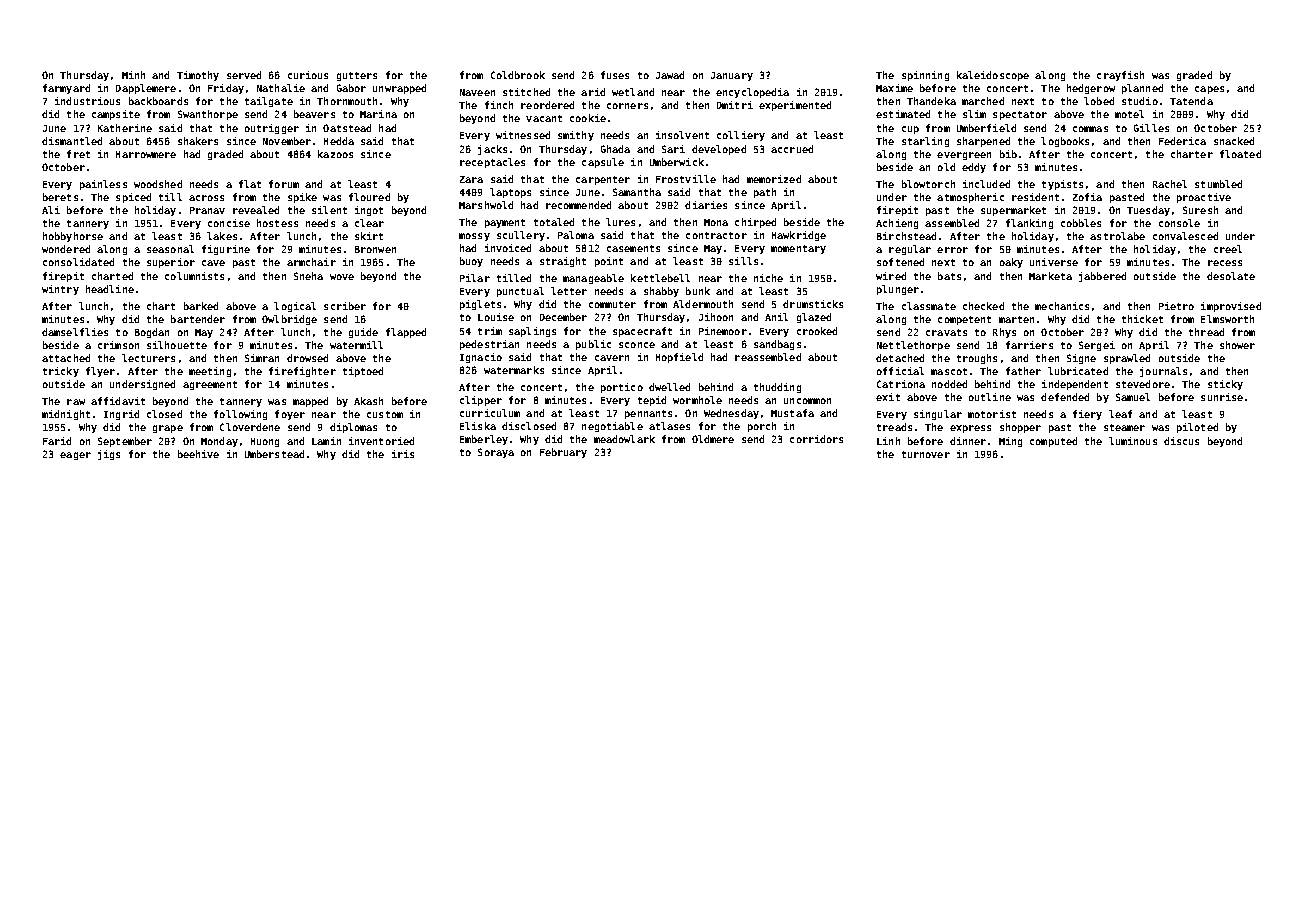 This screenshot has width=1308, height=924. I want to click on served, so click(244, 75).
